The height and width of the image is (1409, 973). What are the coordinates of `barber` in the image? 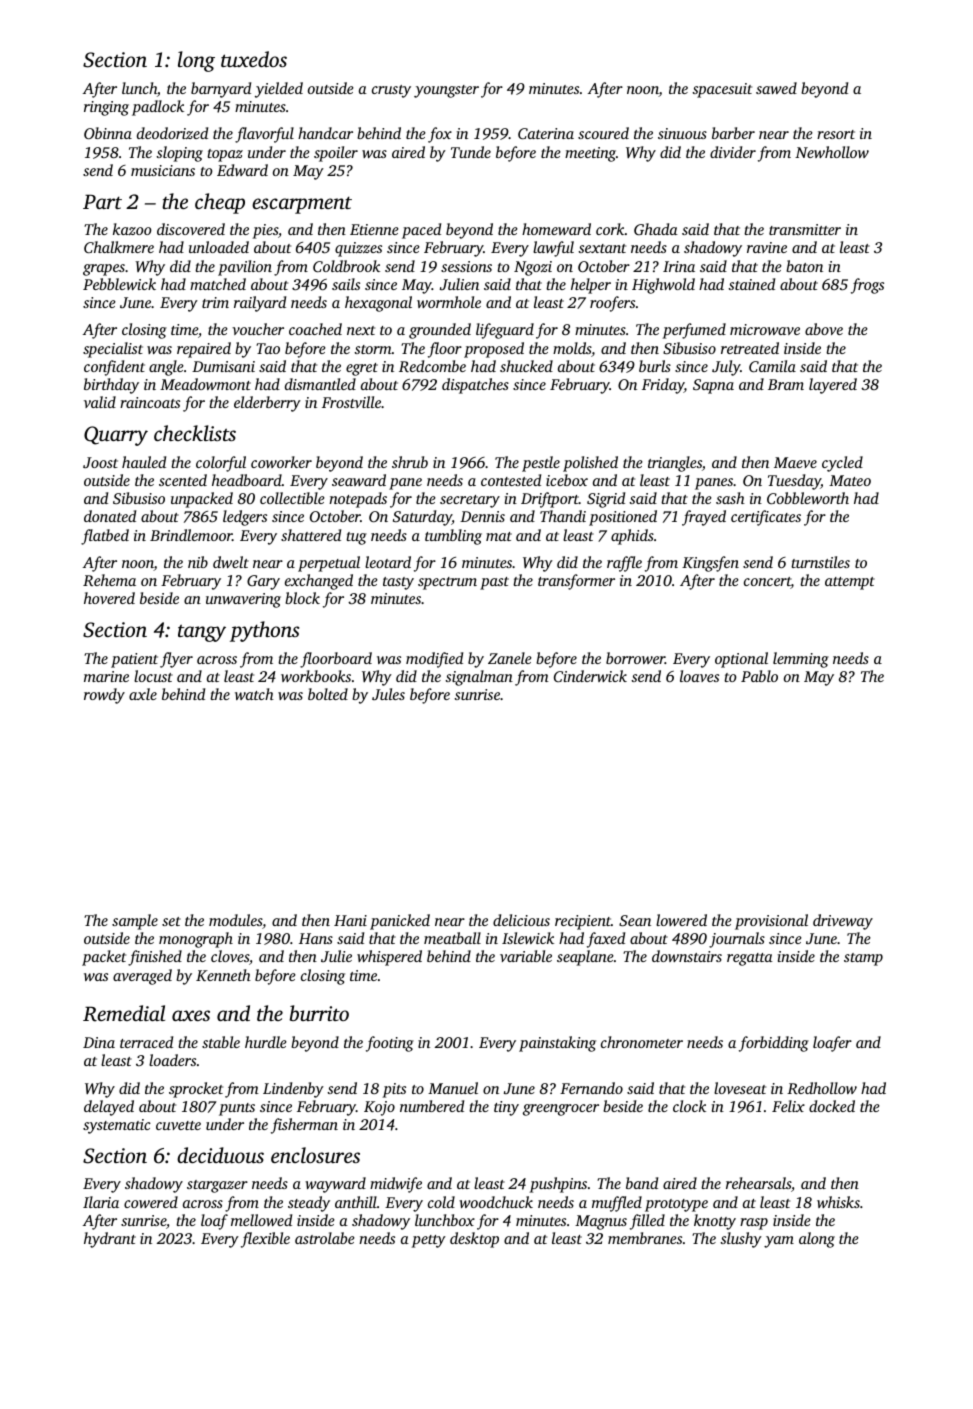 It's located at (733, 133).
